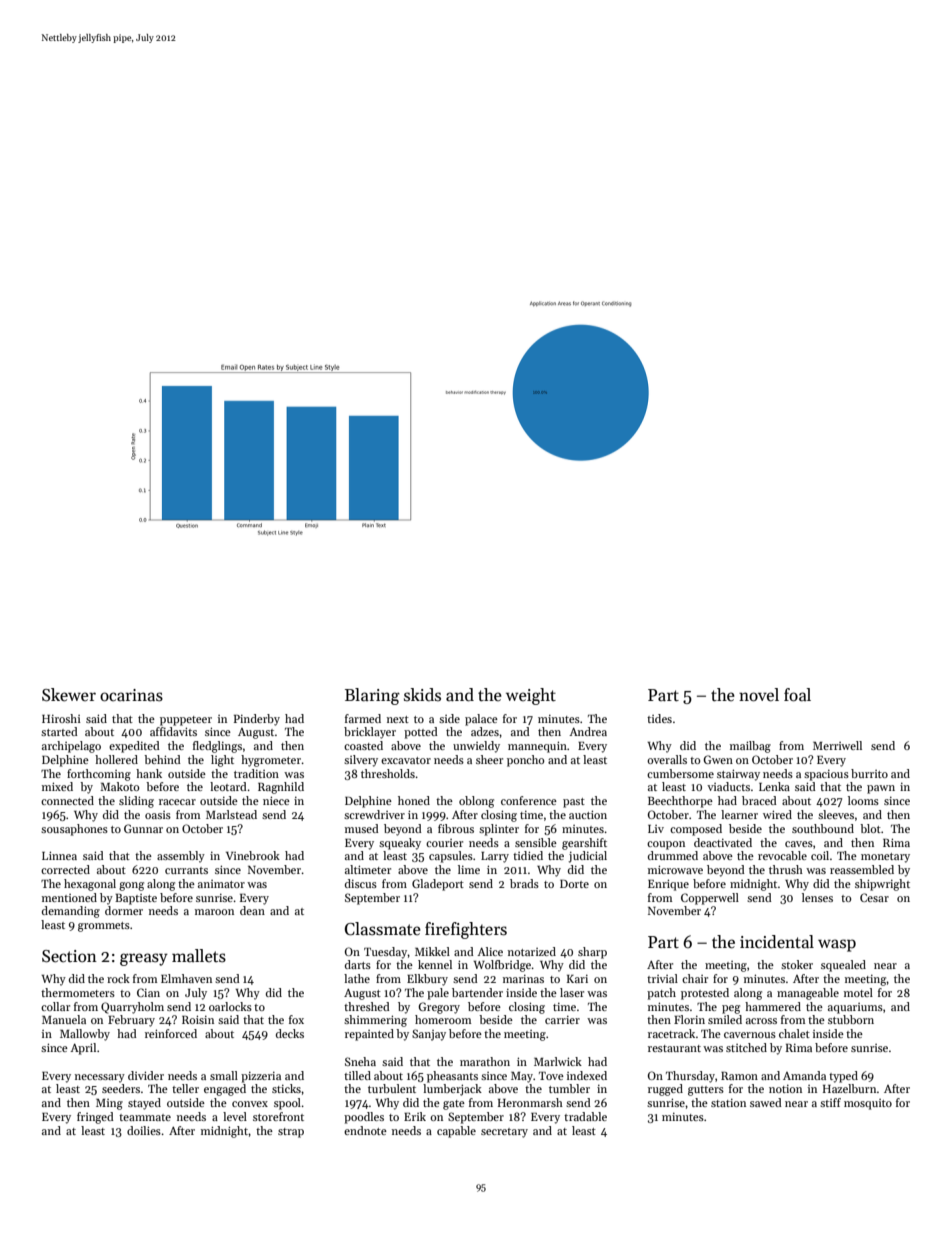 The image size is (952, 1233). Describe the element at coordinates (361, 883) in the screenshot. I see `discus` at that location.
